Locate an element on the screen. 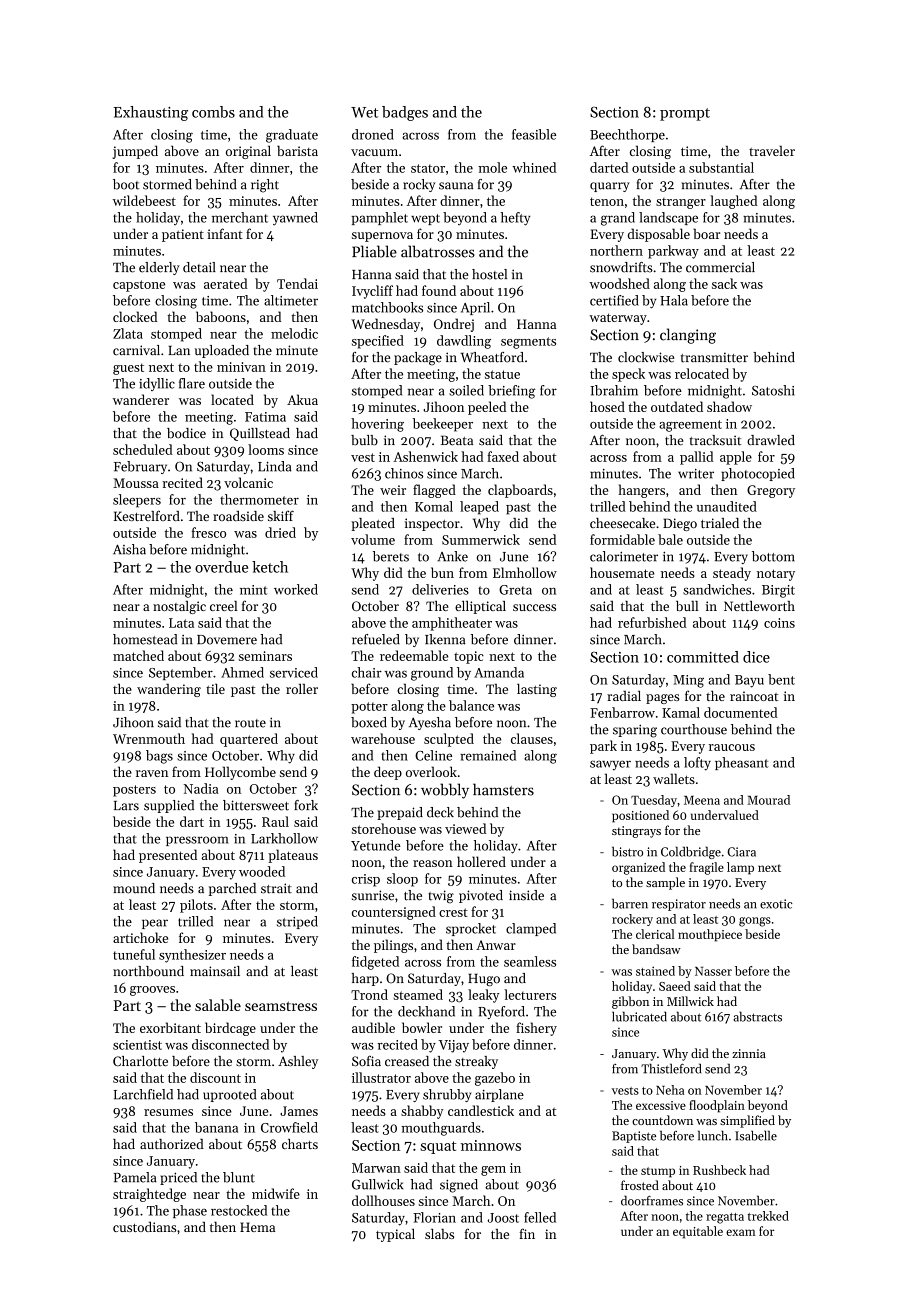 The height and width of the screenshot is (1316, 908). Mourad is located at coordinates (768, 800).
